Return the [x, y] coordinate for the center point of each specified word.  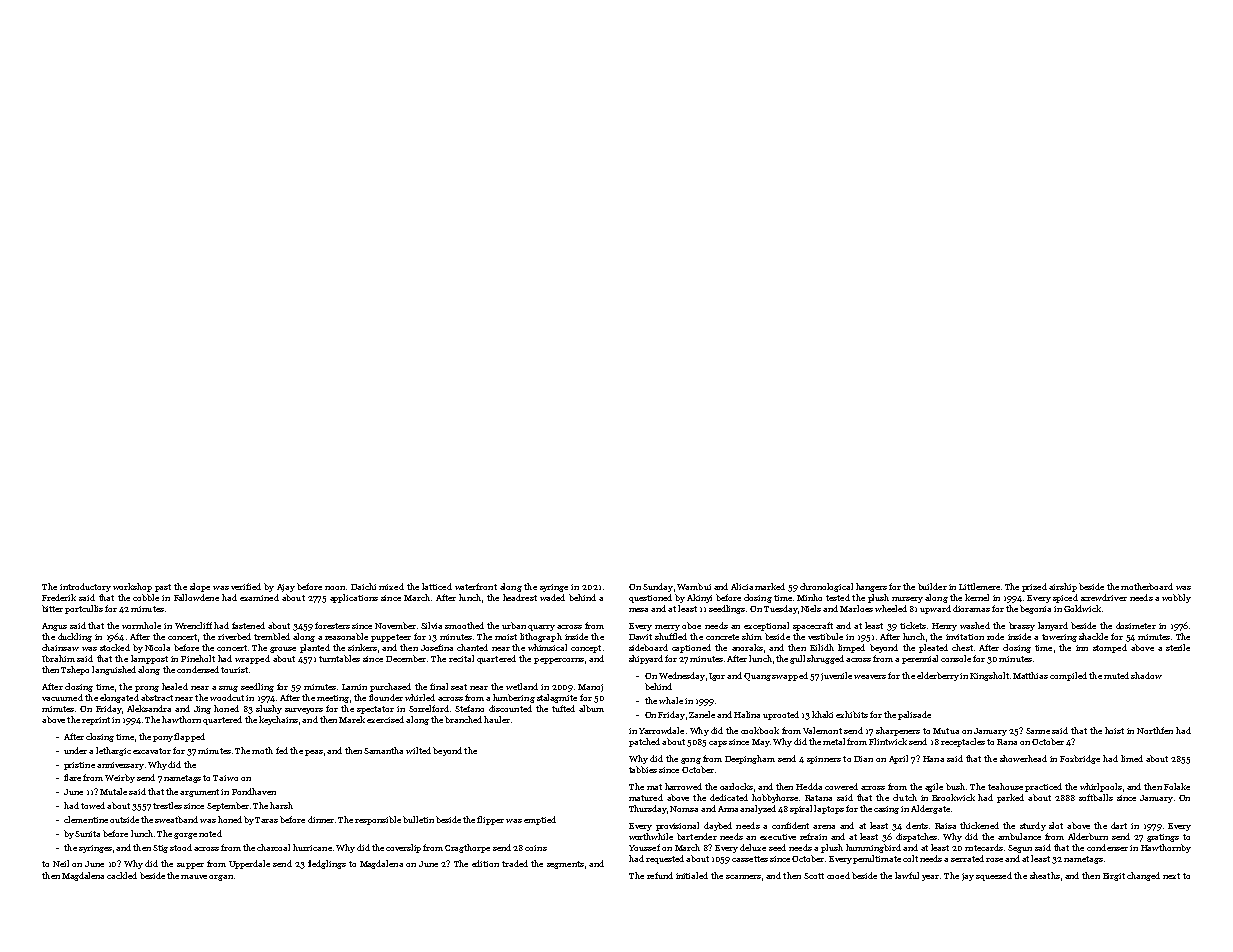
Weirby [120, 778]
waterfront [476, 586]
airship [1063, 587]
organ [221, 878]
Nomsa [684, 809]
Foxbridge [1080, 759]
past [163, 588]
